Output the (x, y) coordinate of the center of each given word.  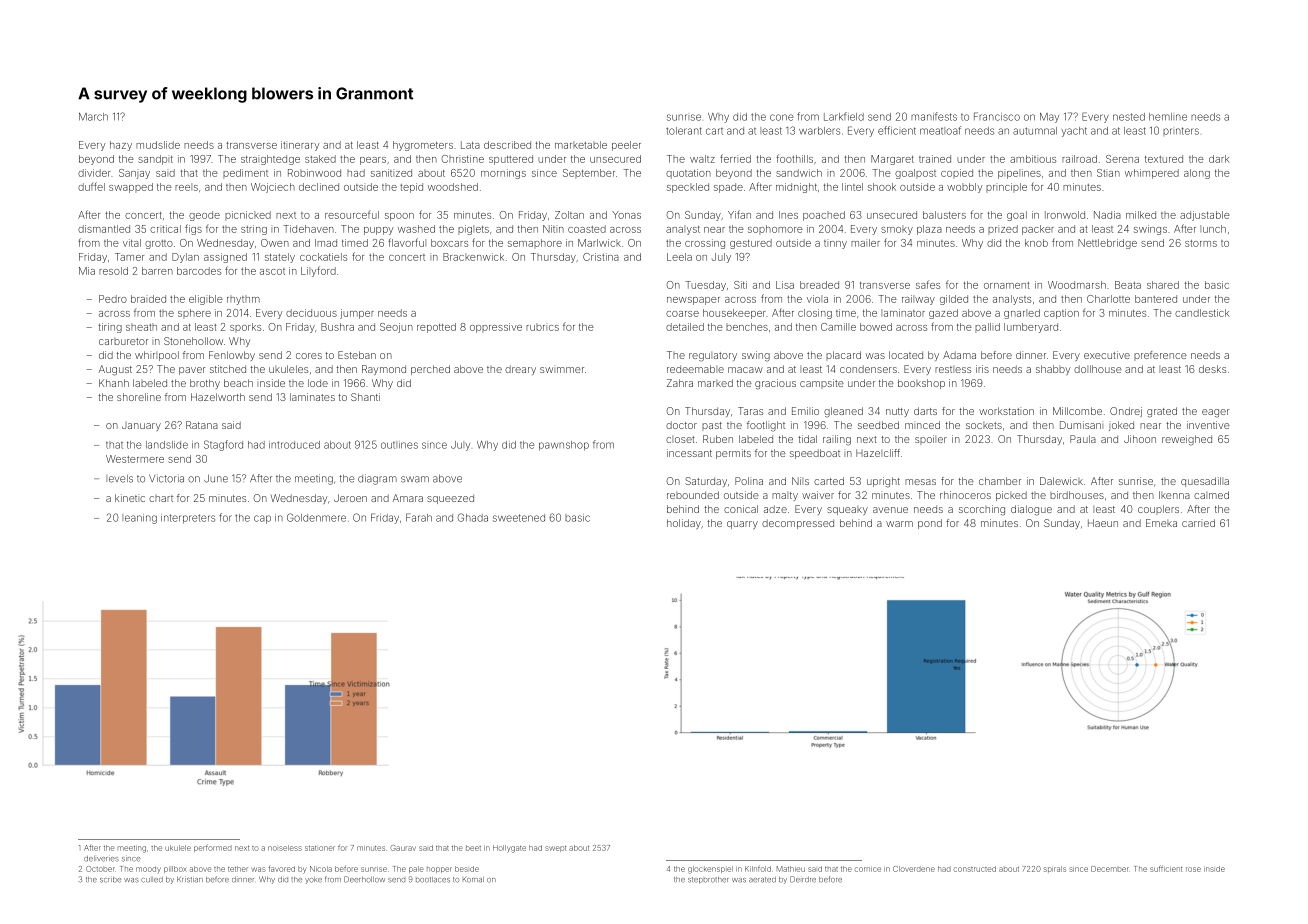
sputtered (511, 160)
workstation (1006, 411)
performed (213, 848)
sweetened (519, 518)
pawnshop (564, 446)
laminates (312, 397)
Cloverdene (914, 869)
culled (152, 880)
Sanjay (134, 174)
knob (1036, 243)
